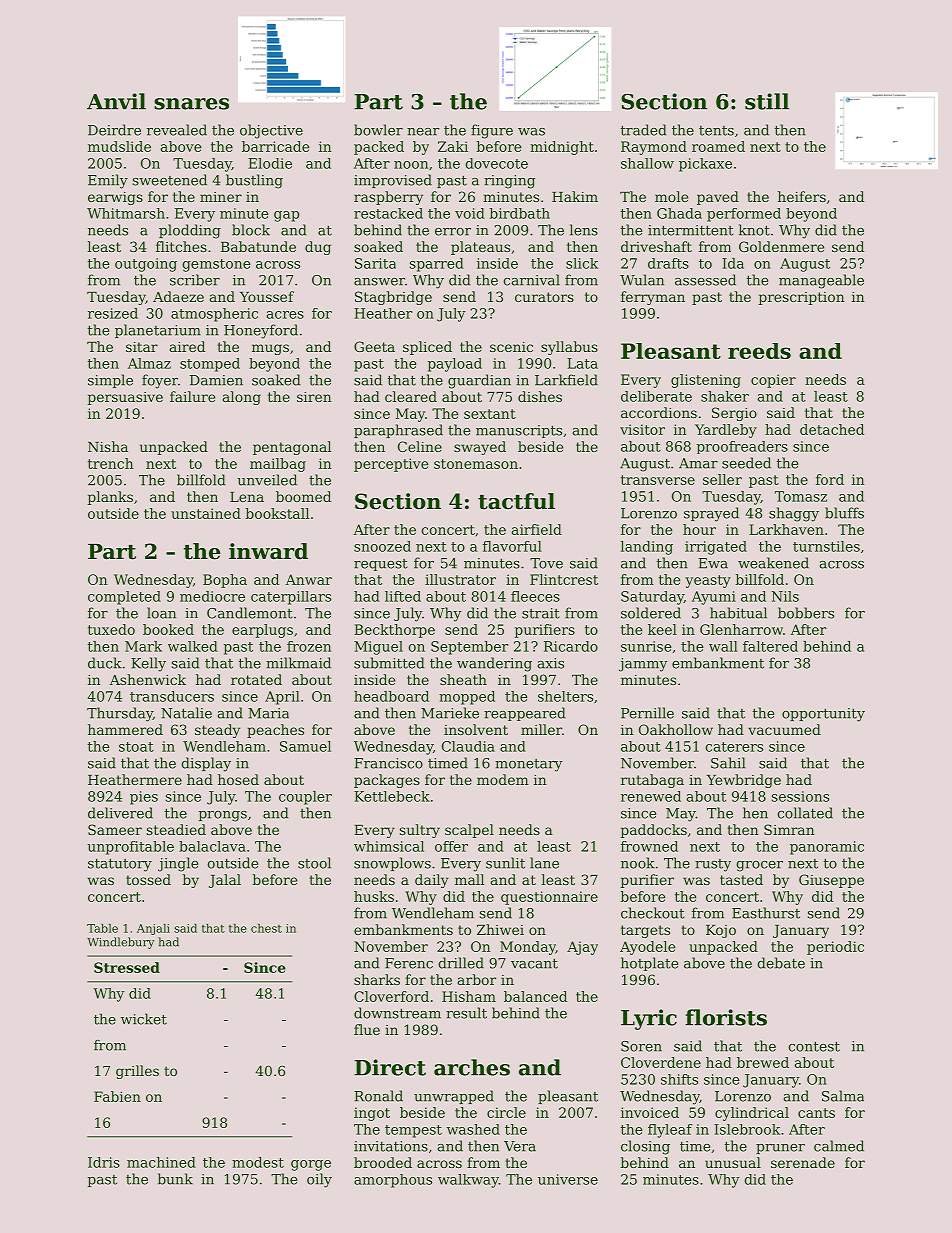 This page has height=1233, width=952. I want to click on chest, so click(266, 928).
